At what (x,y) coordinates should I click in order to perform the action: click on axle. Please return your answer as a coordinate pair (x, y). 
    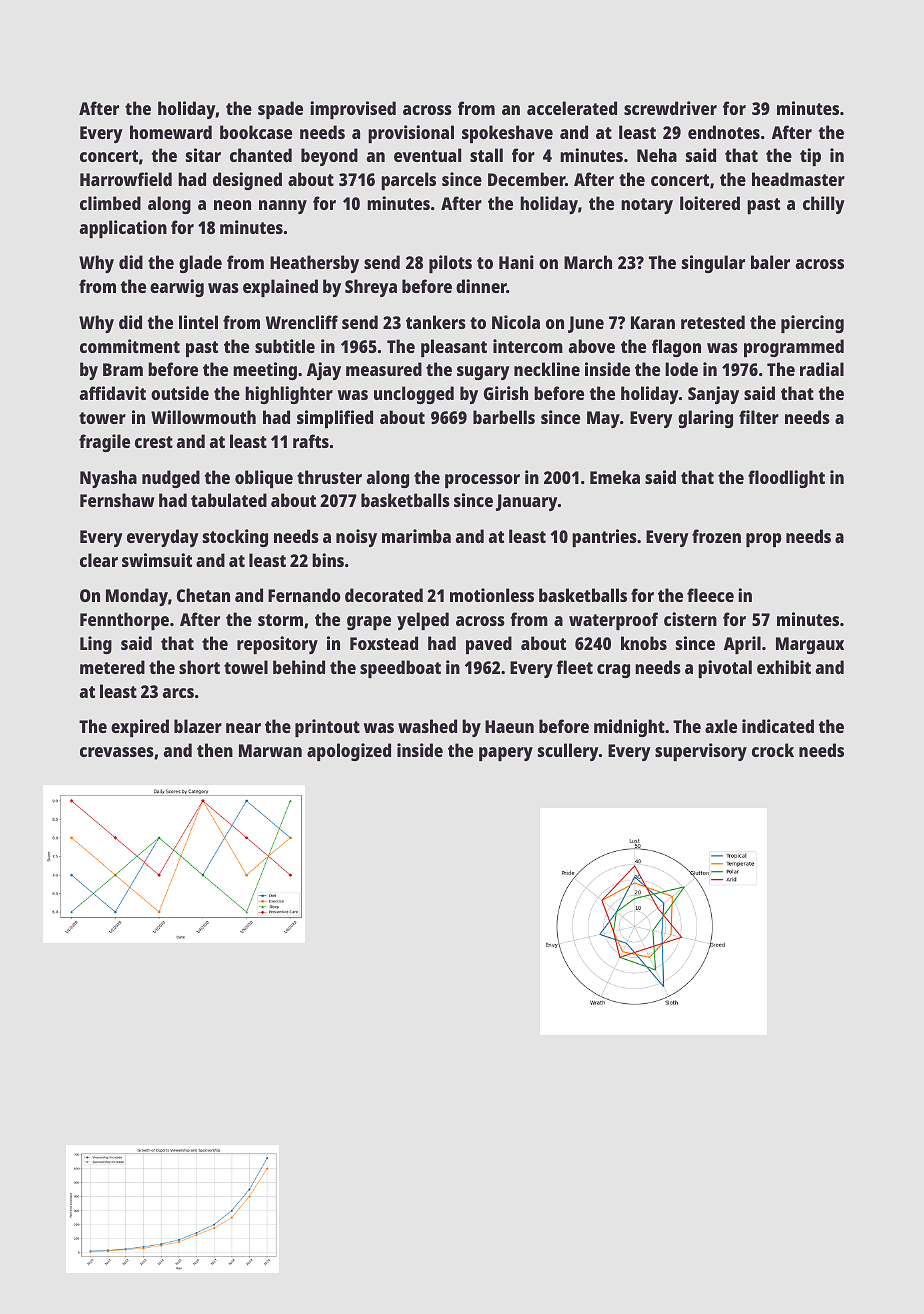
    Looking at the image, I should click on (721, 726).
